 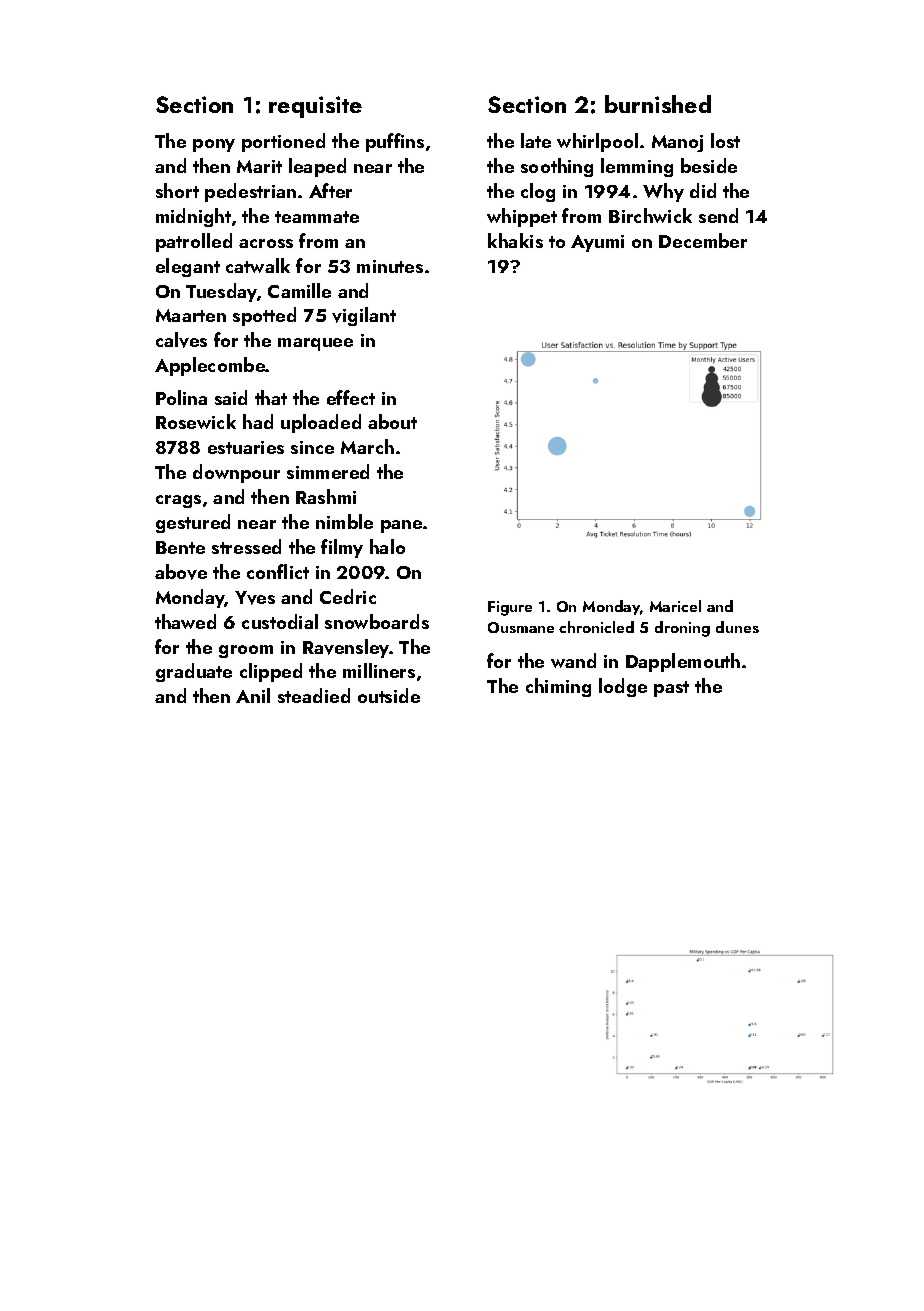 I want to click on requisite, so click(x=315, y=107).
